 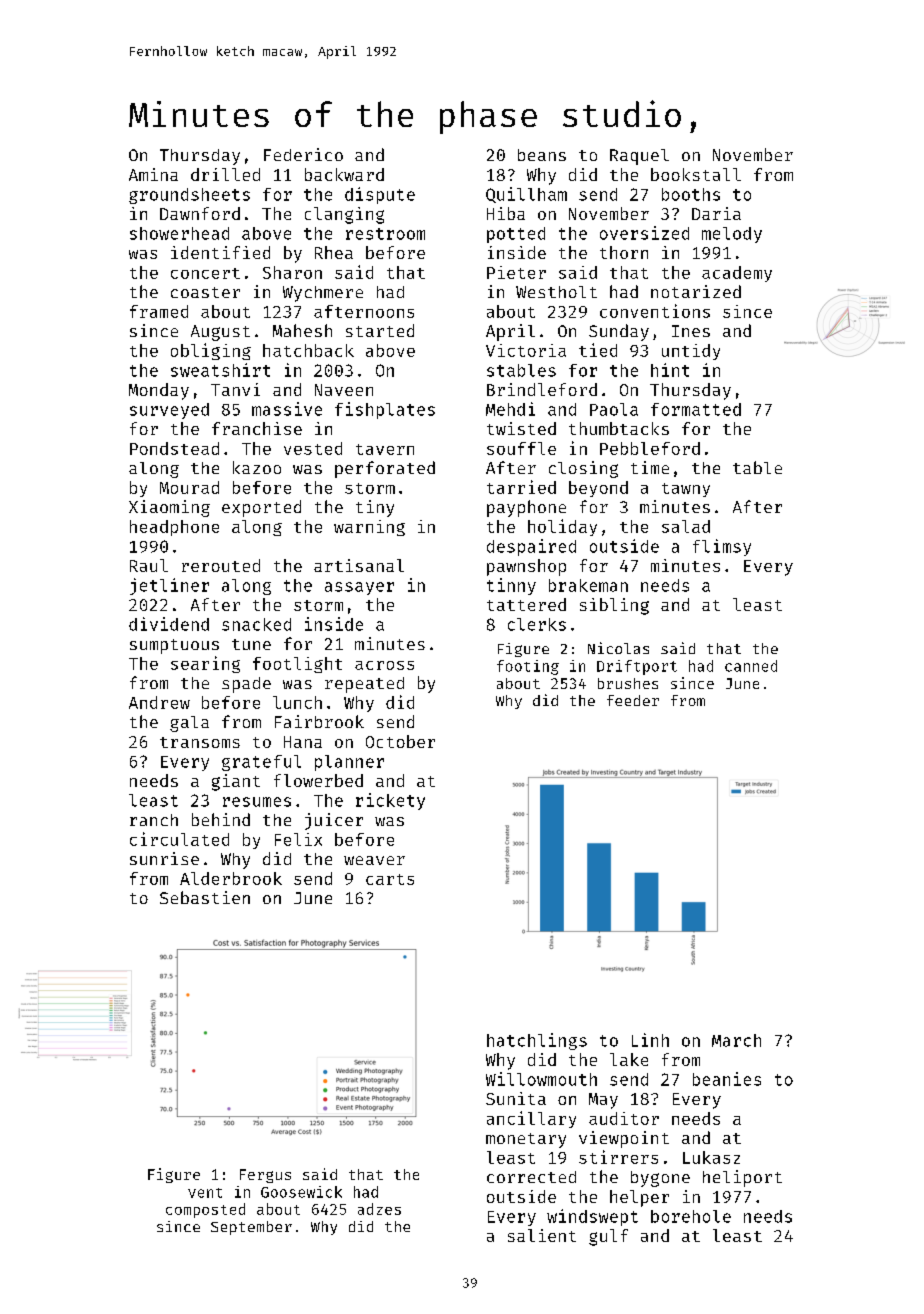 What do you see at coordinates (169, 508) in the document?
I see `Xiaoming` at bounding box center [169, 508].
